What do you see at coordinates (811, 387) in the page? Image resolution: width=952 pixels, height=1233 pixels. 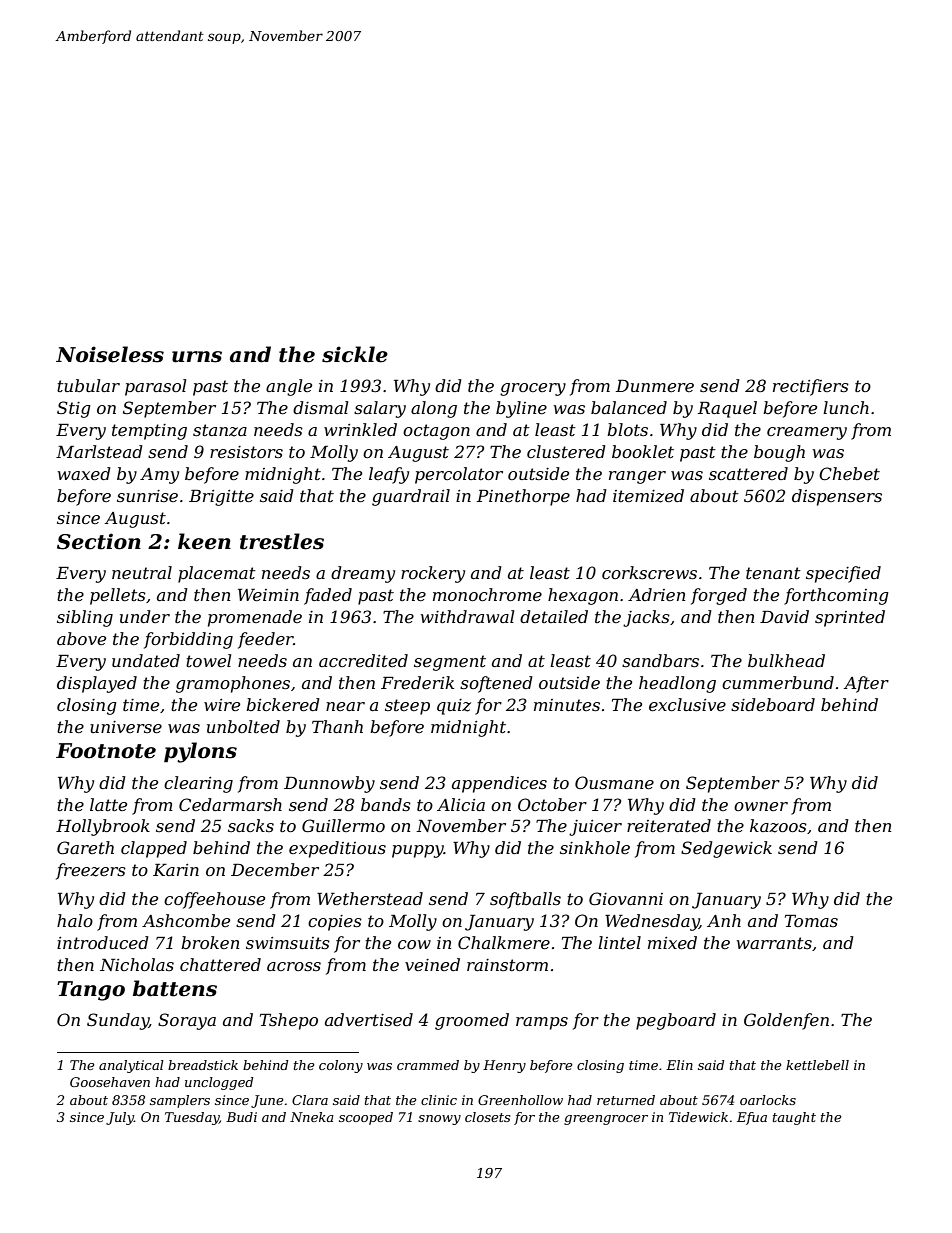 I see `rectifiers` at bounding box center [811, 387].
